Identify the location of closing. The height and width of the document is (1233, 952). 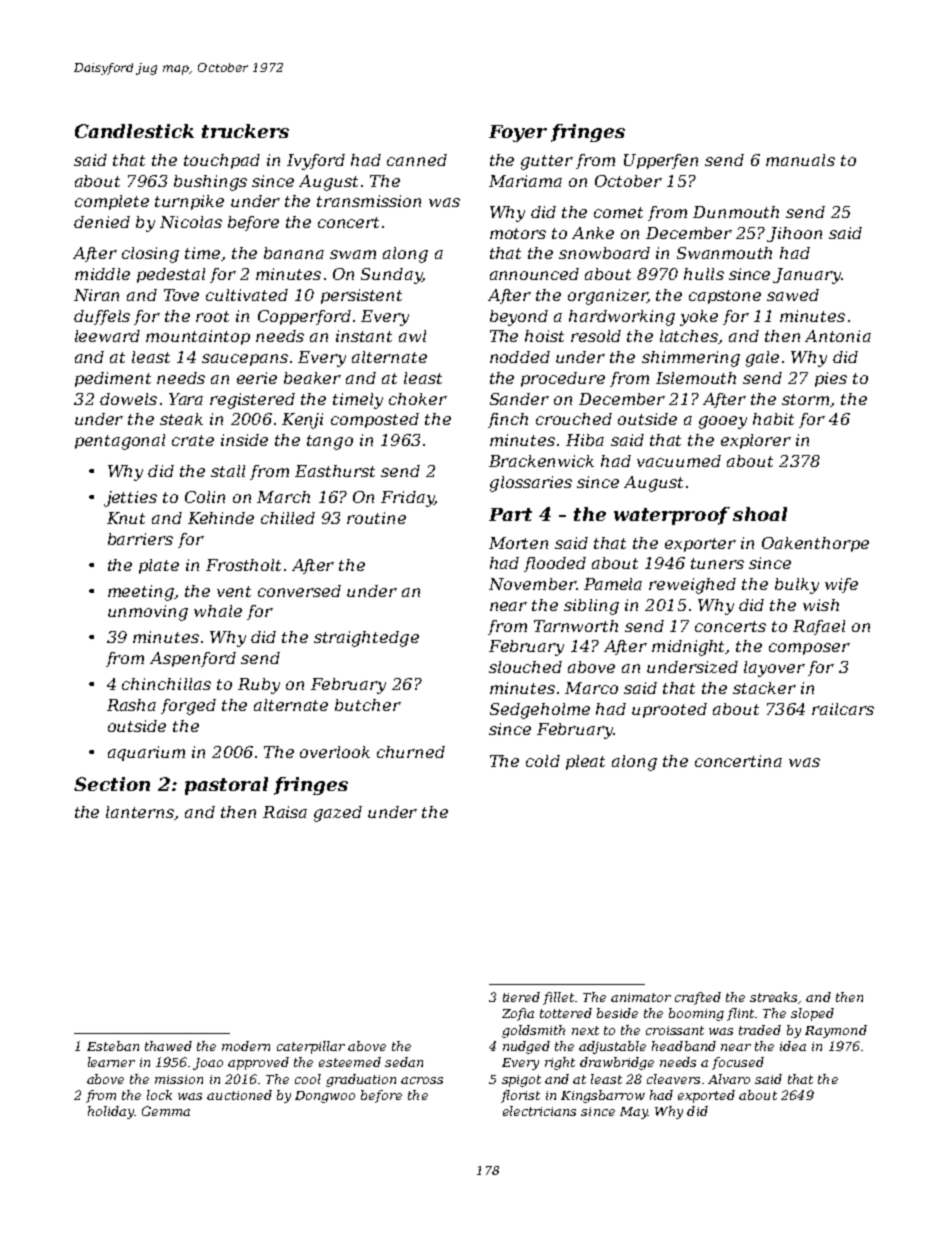
(150, 255).
